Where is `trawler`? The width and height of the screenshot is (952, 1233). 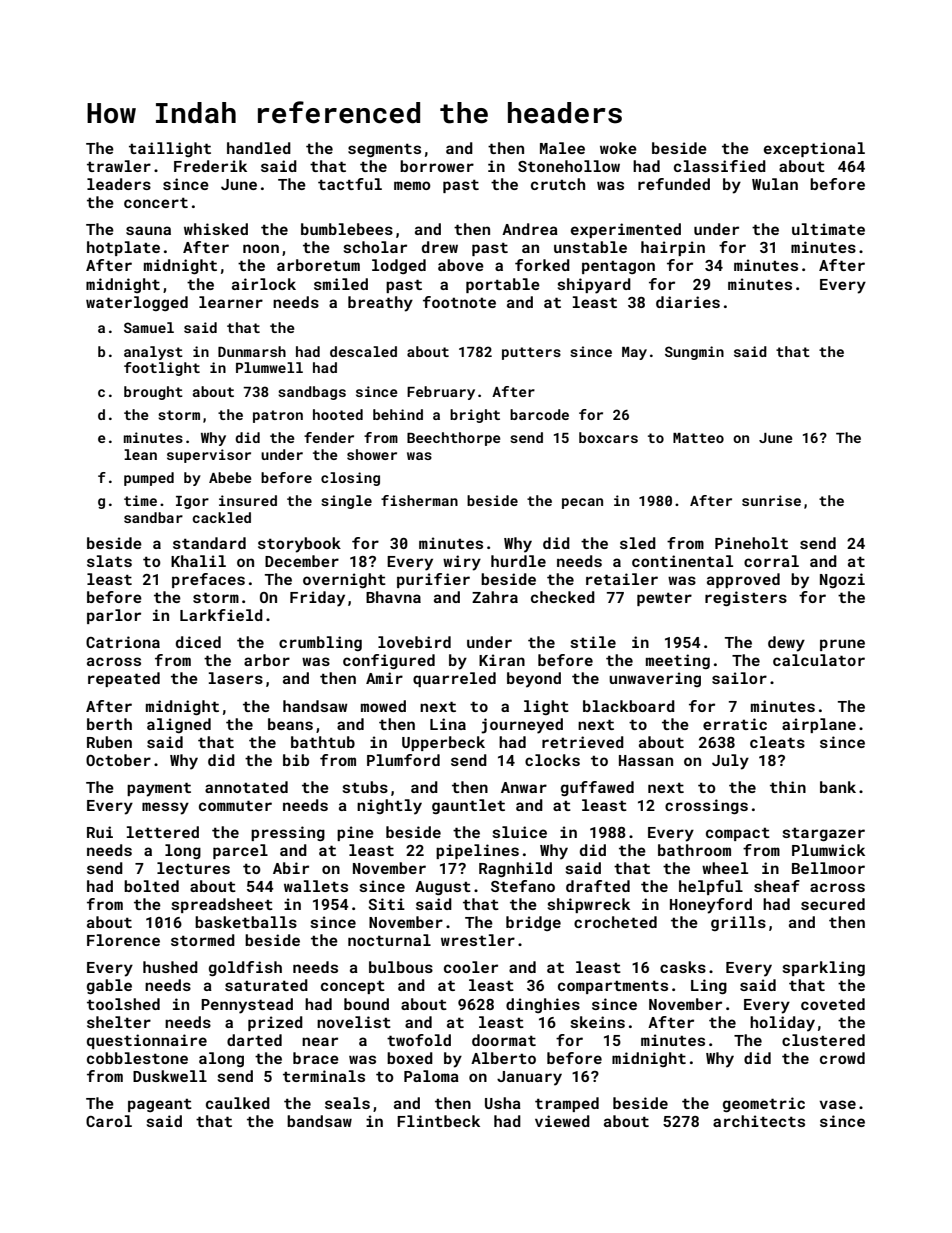 trawler is located at coordinates (119, 166).
